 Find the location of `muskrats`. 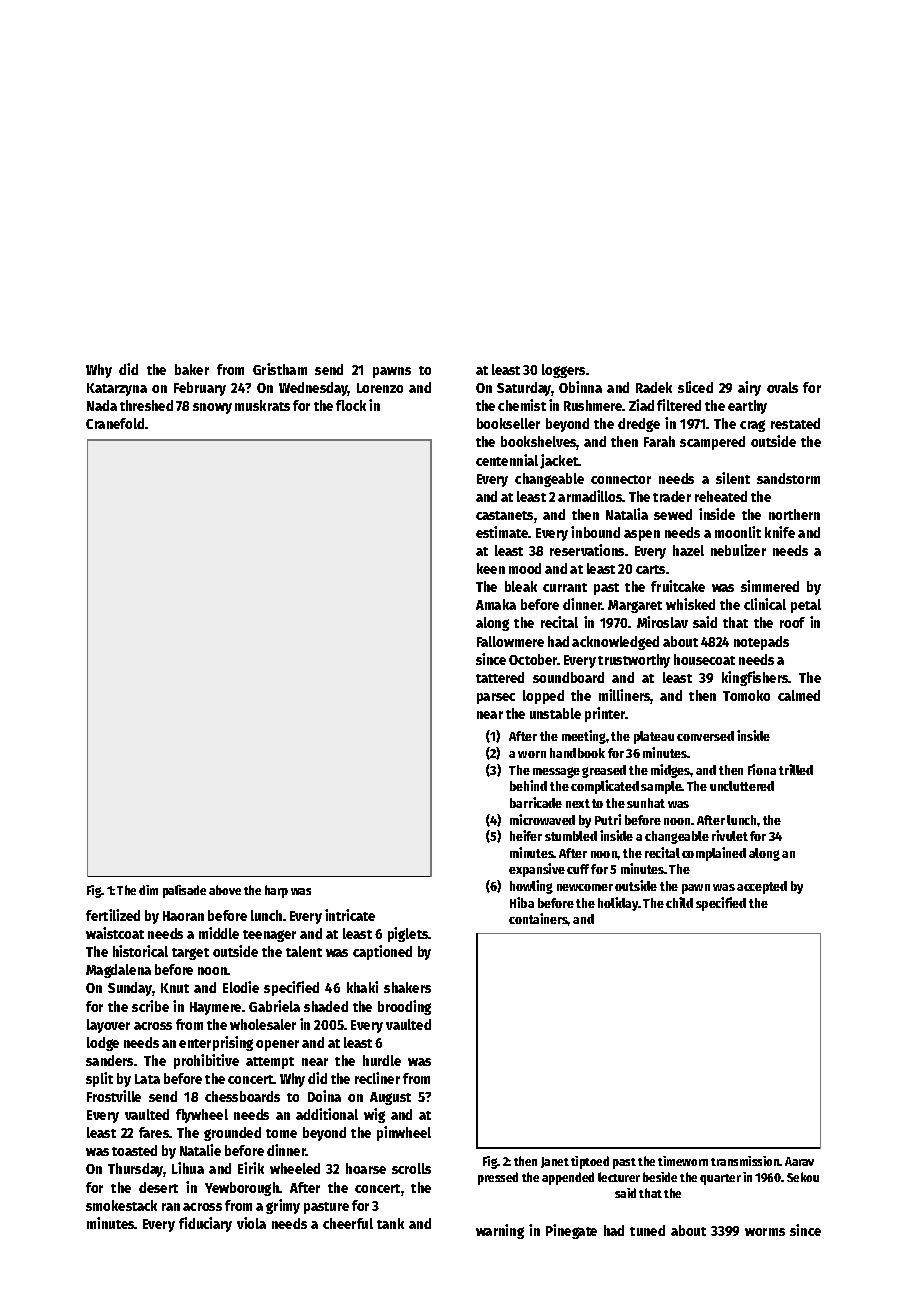

muskrats is located at coordinates (262, 405).
